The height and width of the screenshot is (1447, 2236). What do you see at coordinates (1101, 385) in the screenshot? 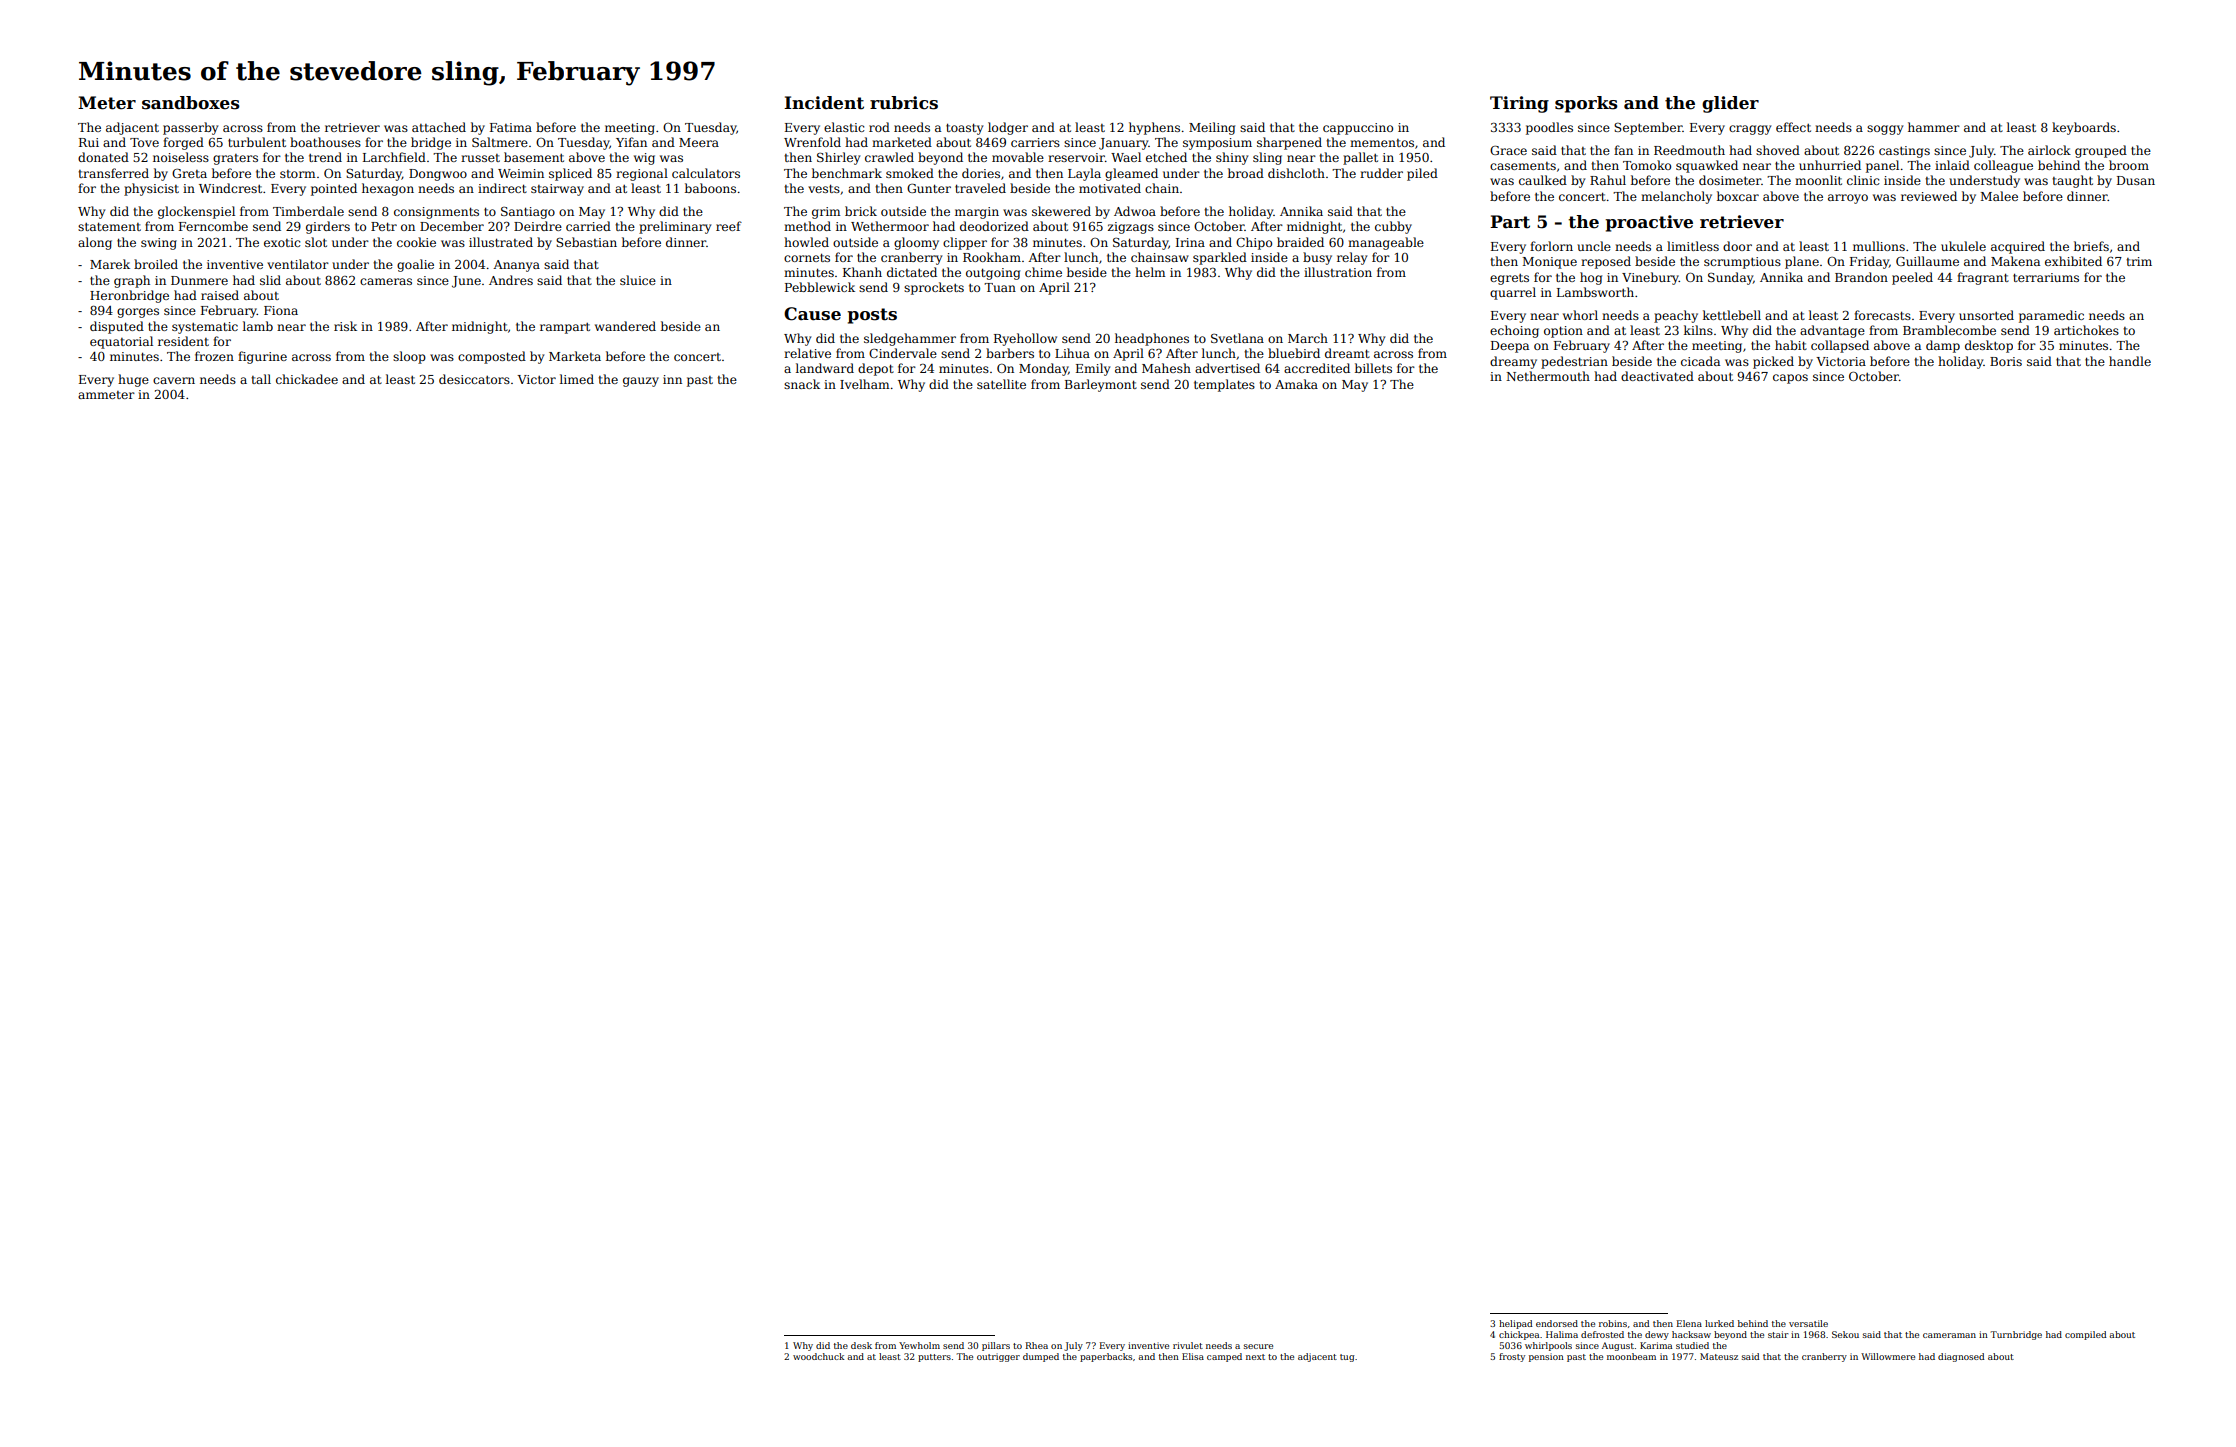
I see `Barleymont` at bounding box center [1101, 385].
